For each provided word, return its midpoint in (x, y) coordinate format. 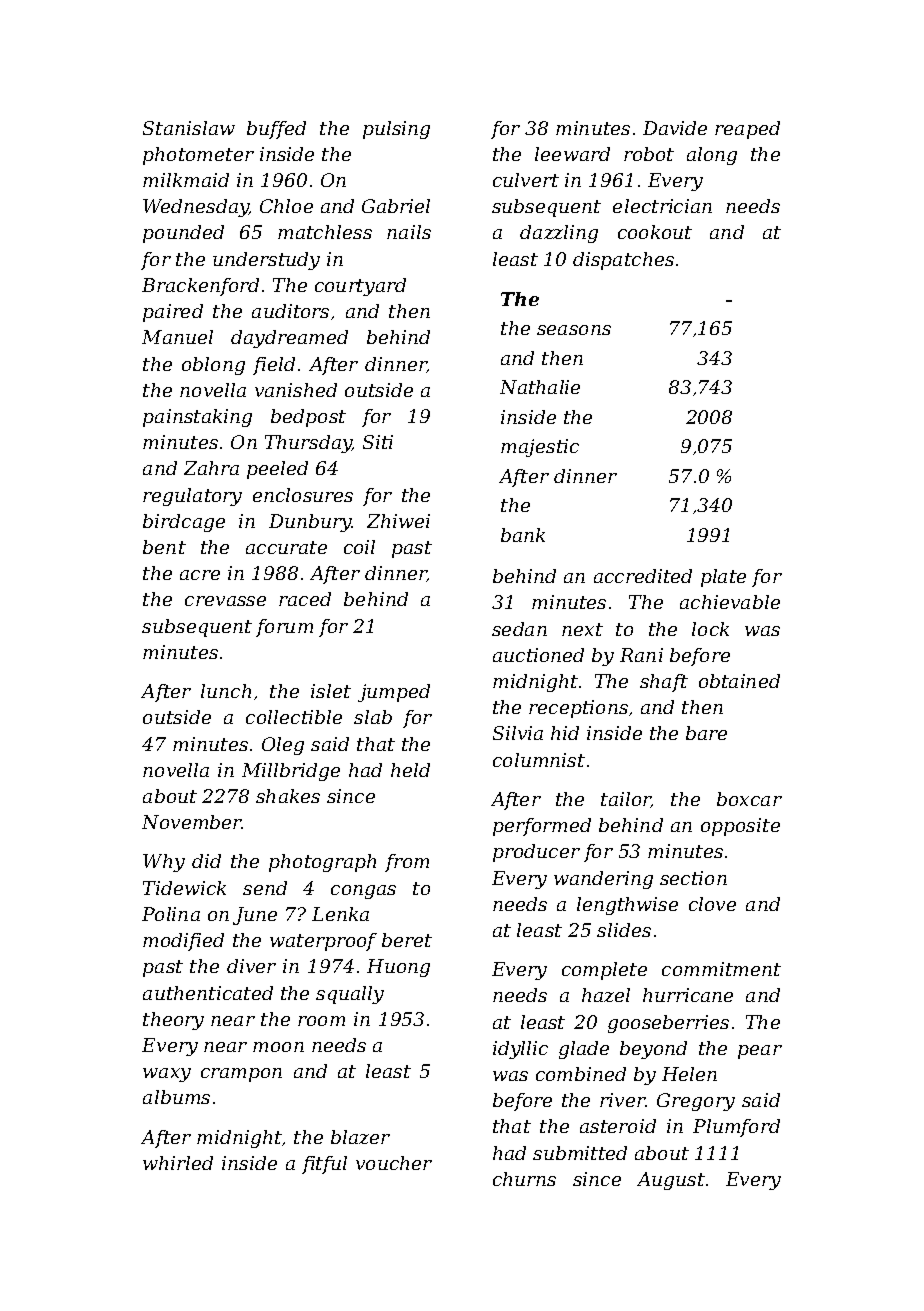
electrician (662, 206)
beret (407, 940)
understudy (266, 261)
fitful (324, 1165)
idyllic (520, 1050)
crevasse (225, 601)
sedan (519, 629)
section (693, 878)
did (206, 861)
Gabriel (396, 206)
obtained (739, 681)
